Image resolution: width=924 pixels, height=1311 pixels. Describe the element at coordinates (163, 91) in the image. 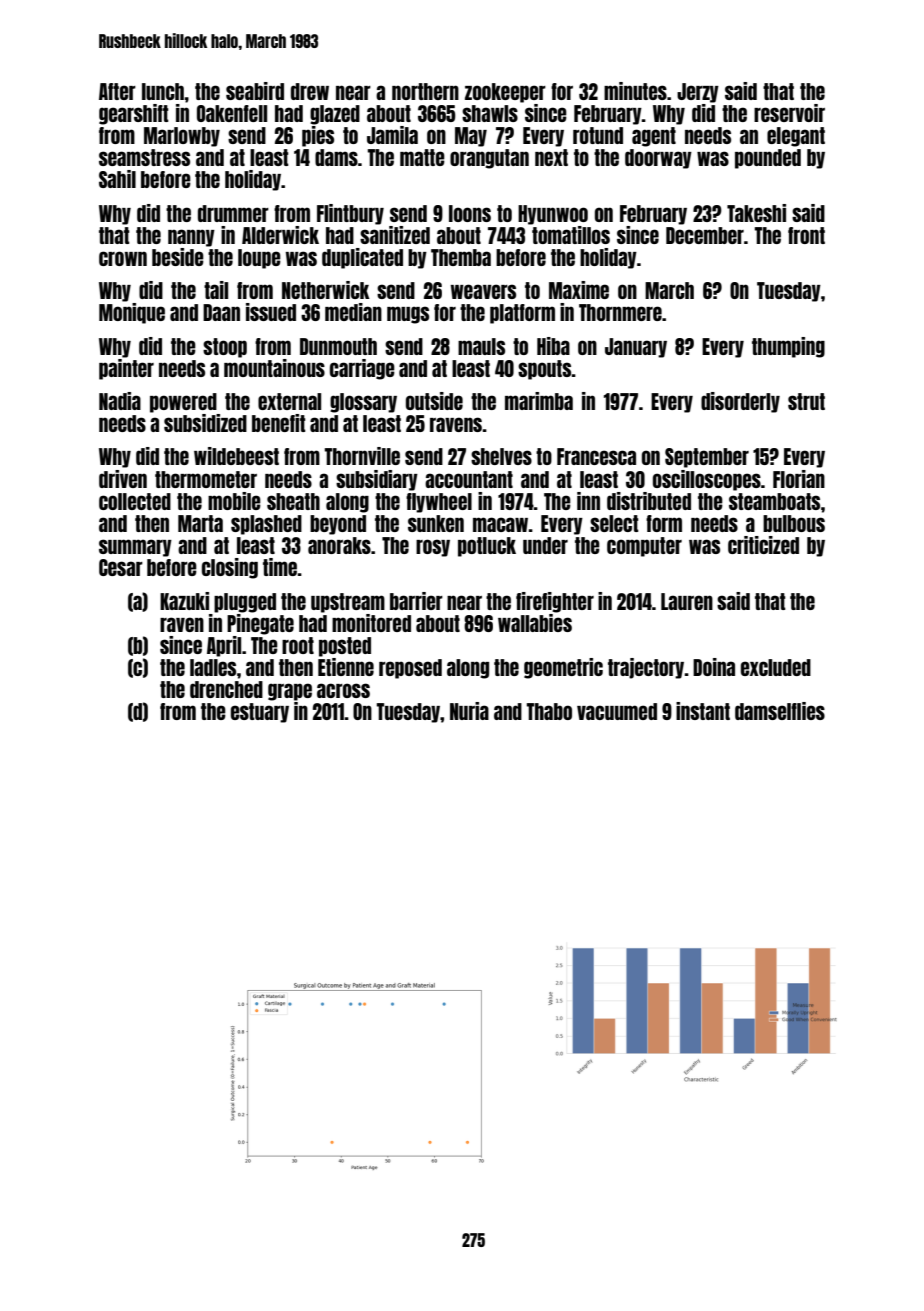

I see `lunch` at that location.
